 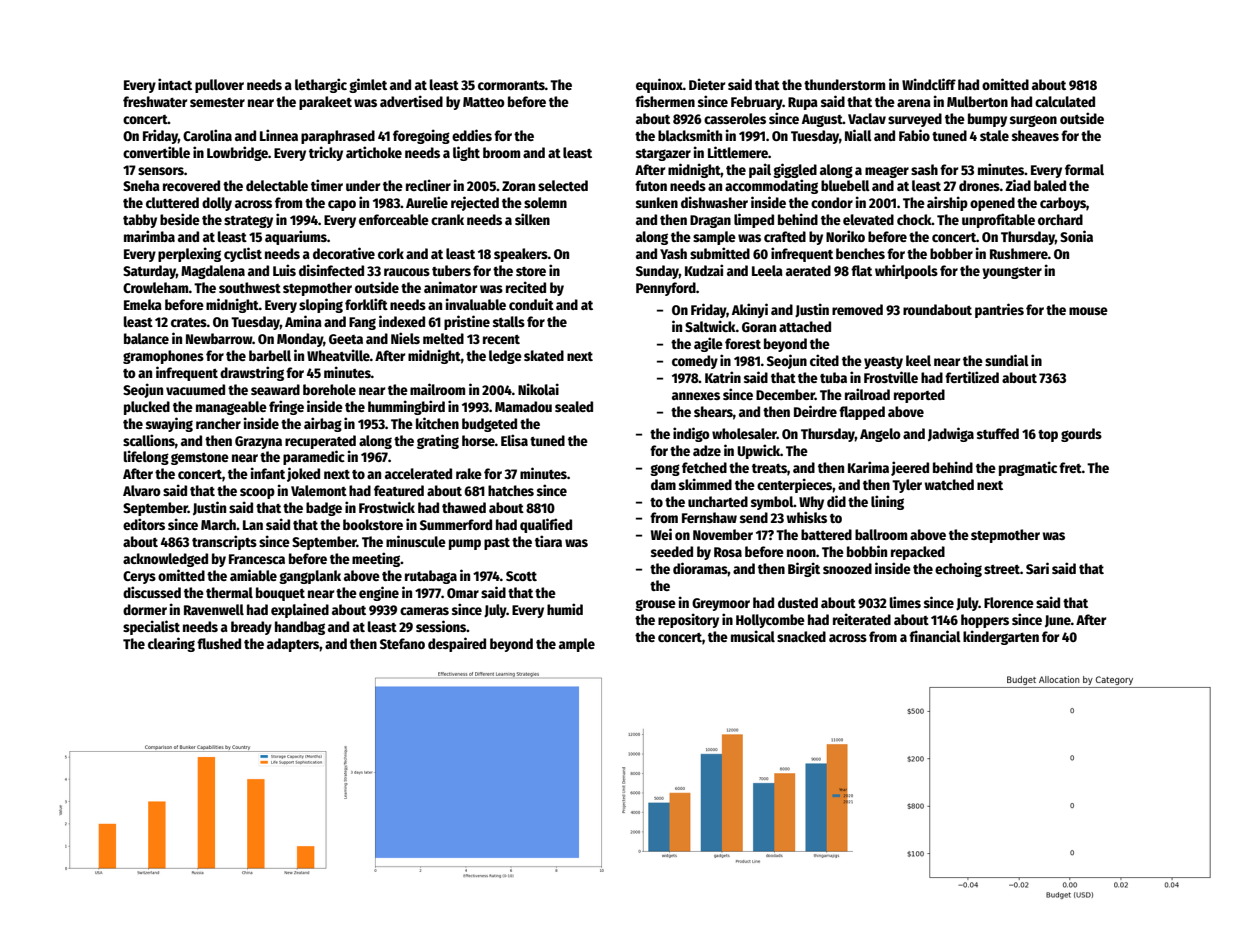 What do you see at coordinates (296, 237) in the document?
I see `aquariums` at bounding box center [296, 237].
